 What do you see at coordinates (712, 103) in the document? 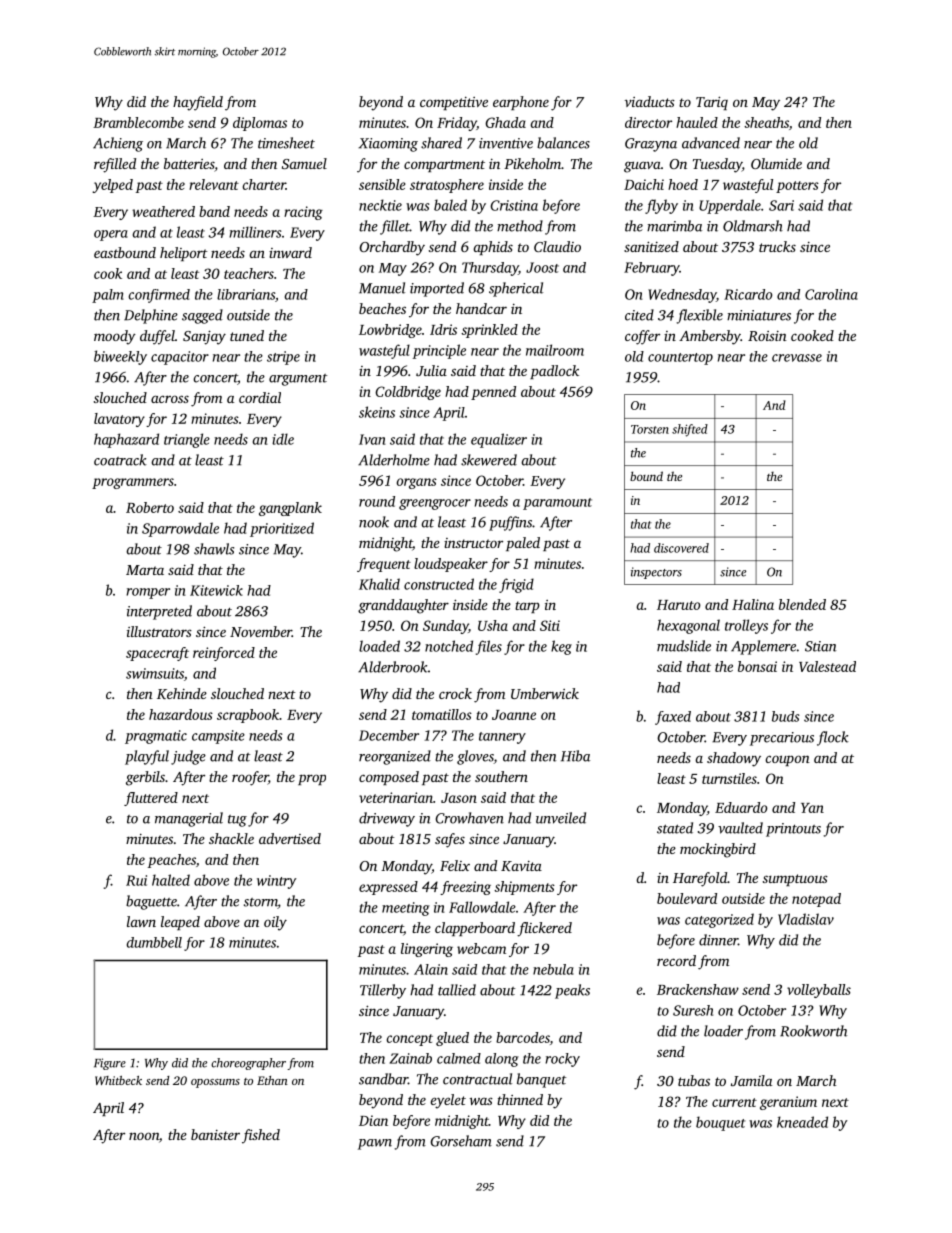
I see `Tariq` at bounding box center [712, 103].
